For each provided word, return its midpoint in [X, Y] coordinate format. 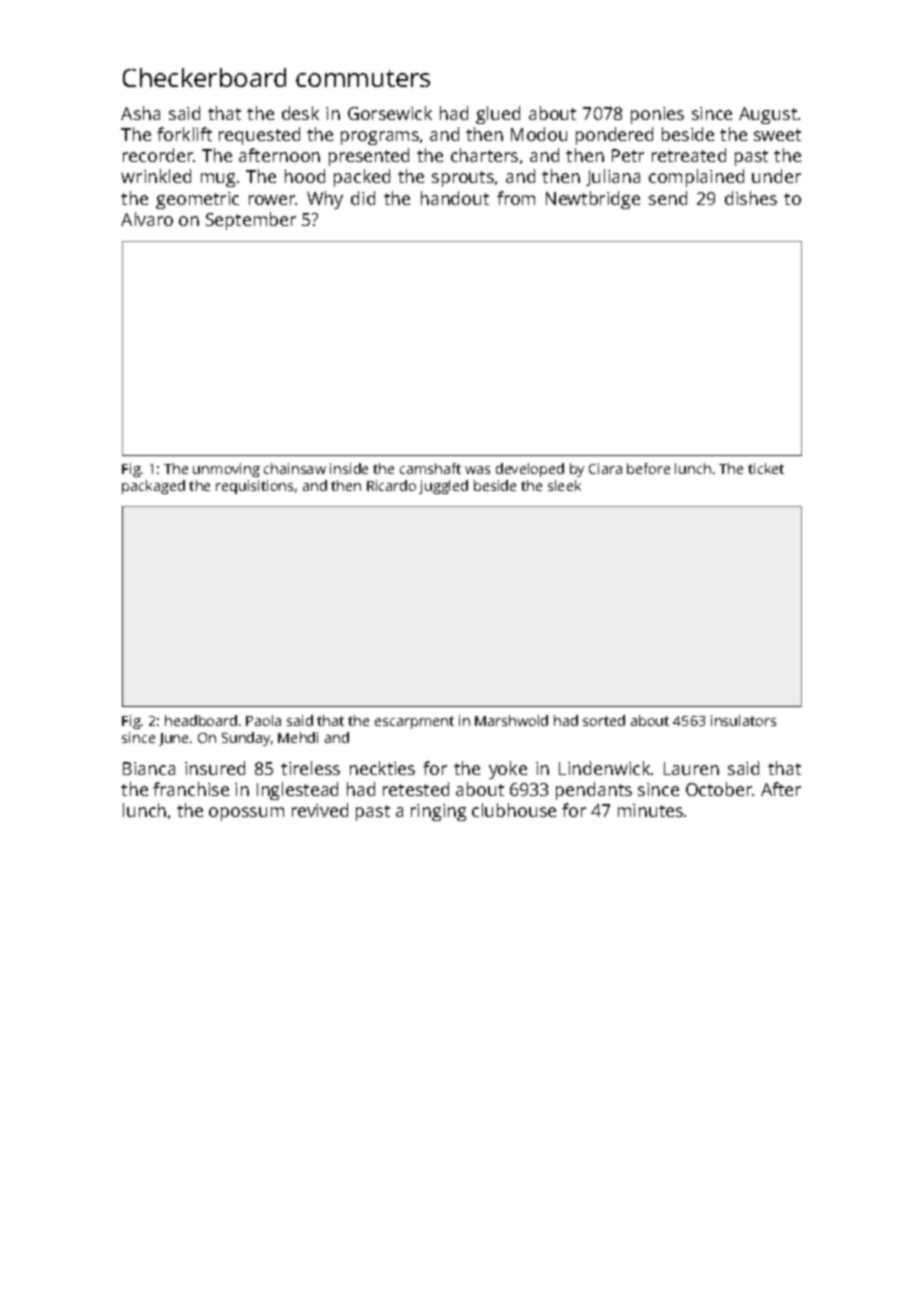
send [668, 198]
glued [498, 115]
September [251, 221]
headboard [201, 720]
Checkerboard [204, 77]
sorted [604, 720]
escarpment [414, 722]
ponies [657, 115]
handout [455, 198]
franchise [191, 789]
